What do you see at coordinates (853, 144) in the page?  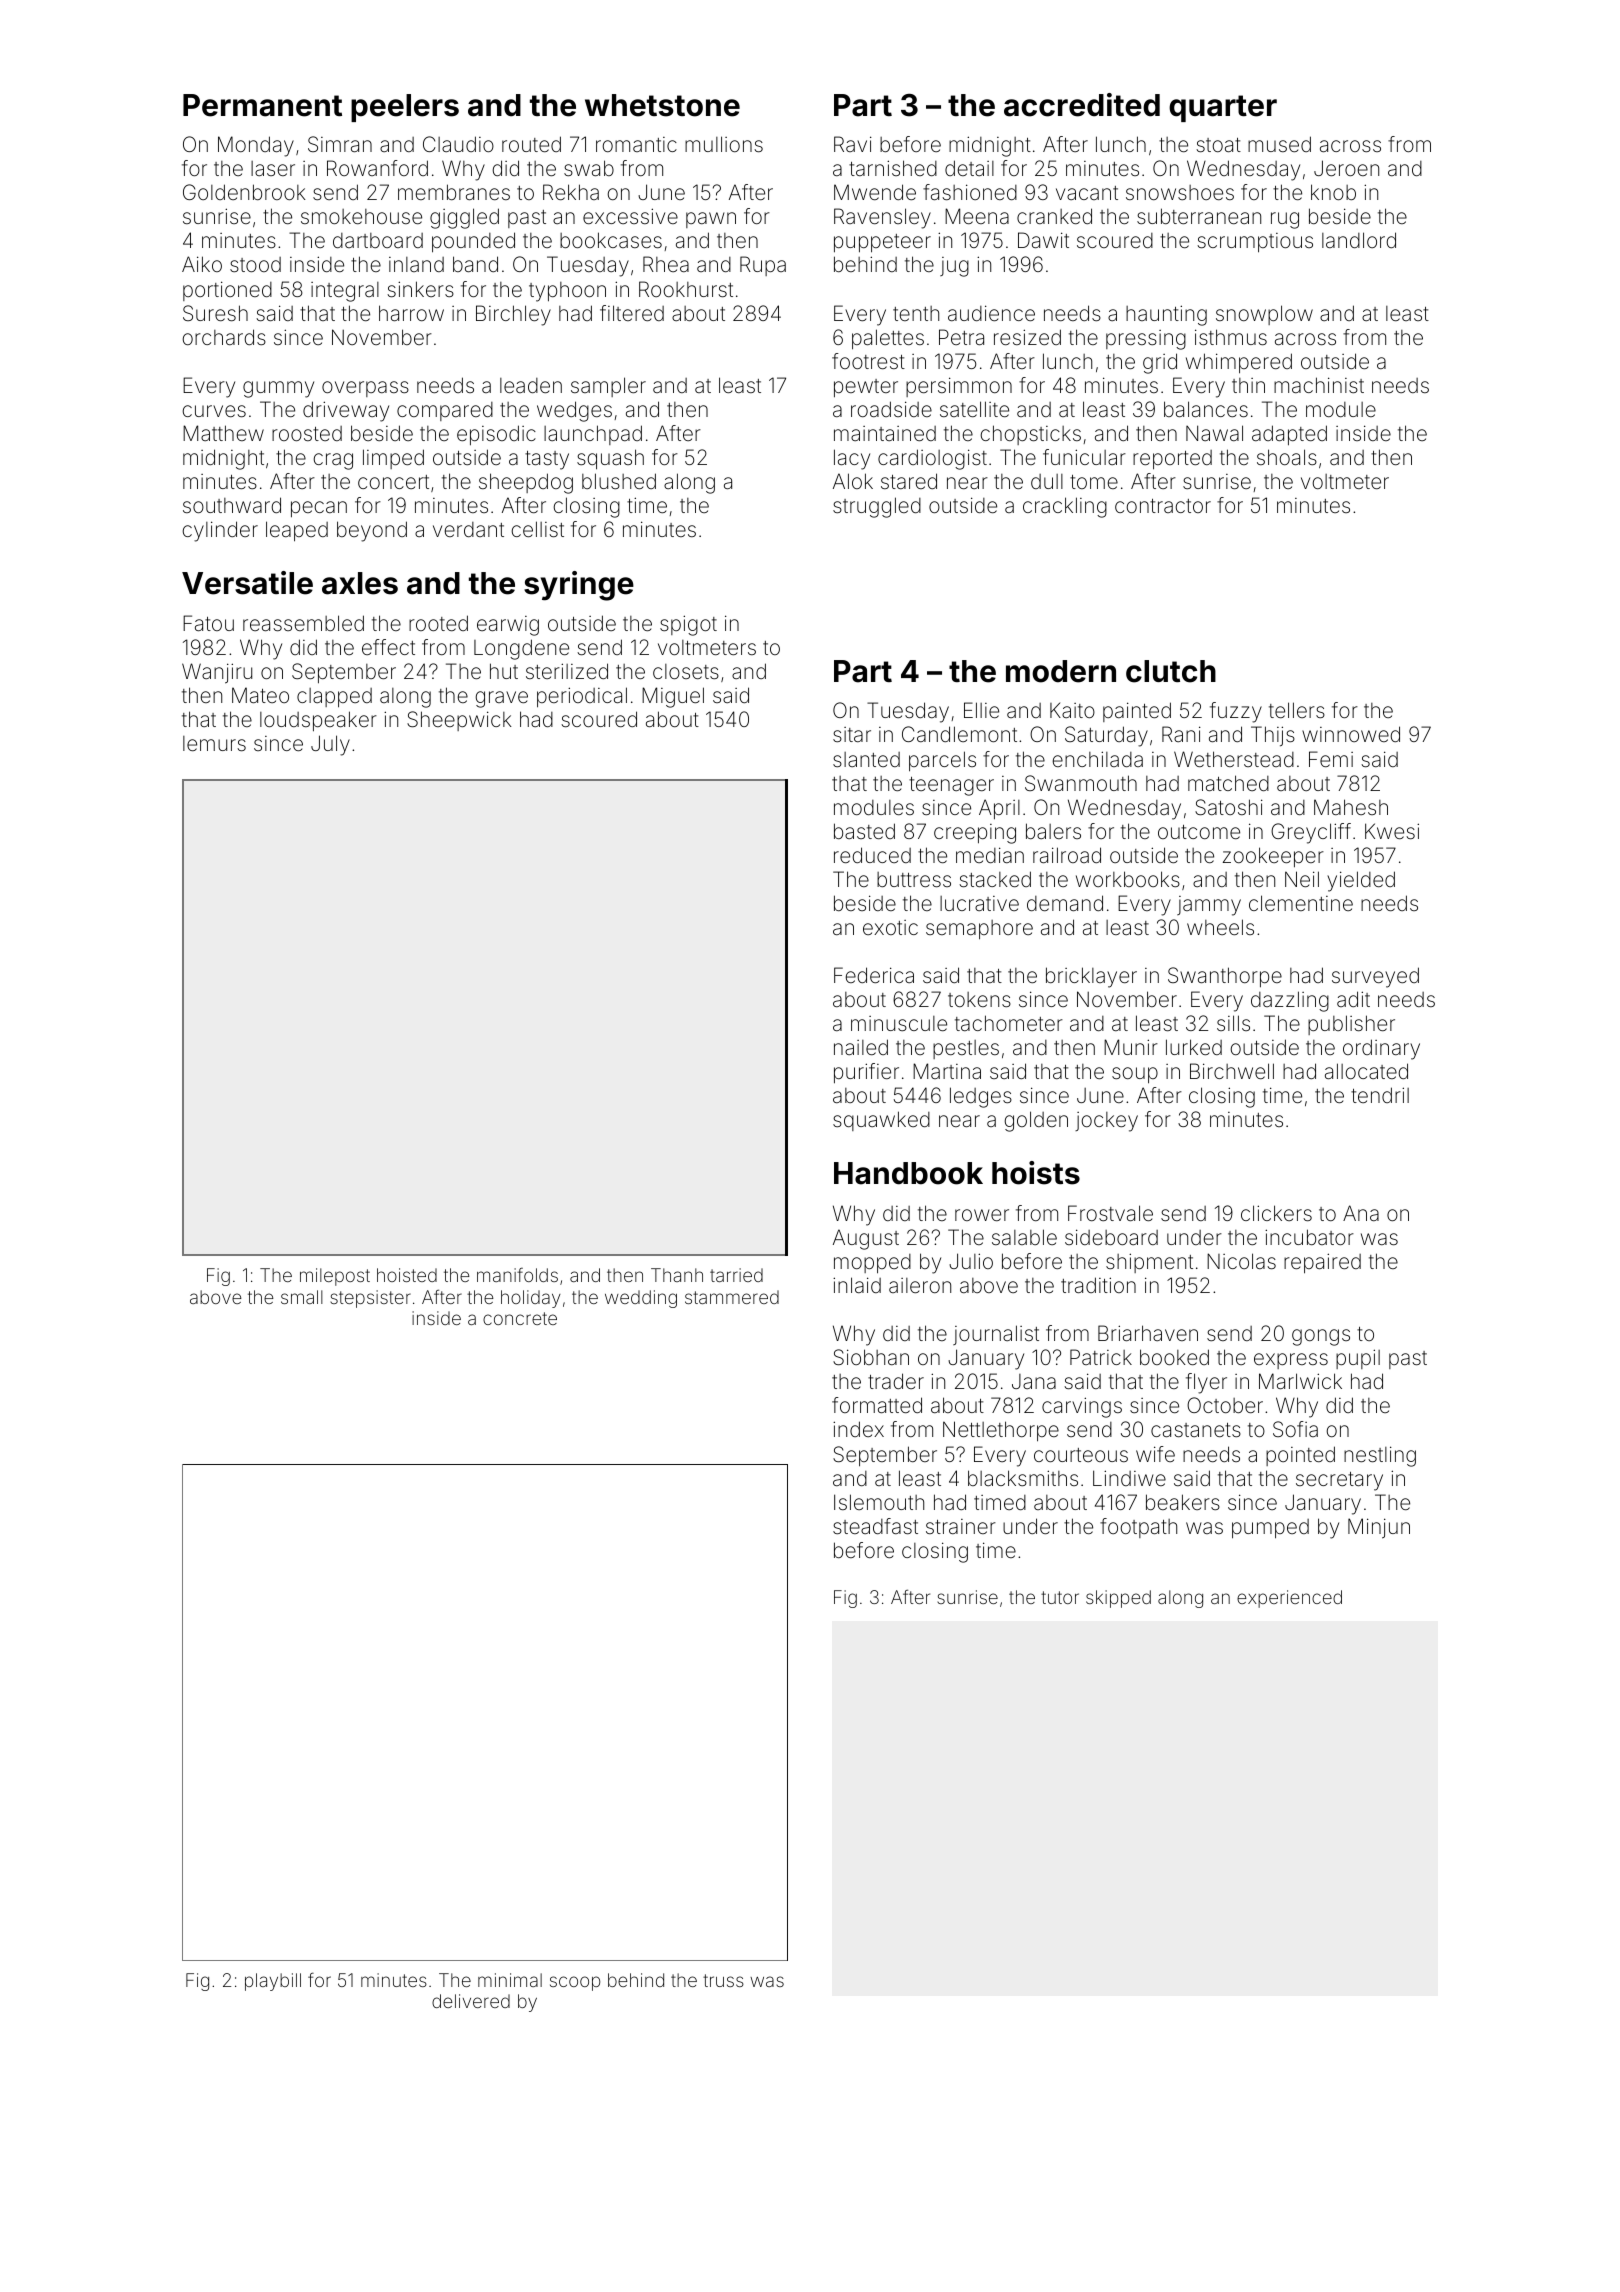 I see `Ravi` at bounding box center [853, 144].
